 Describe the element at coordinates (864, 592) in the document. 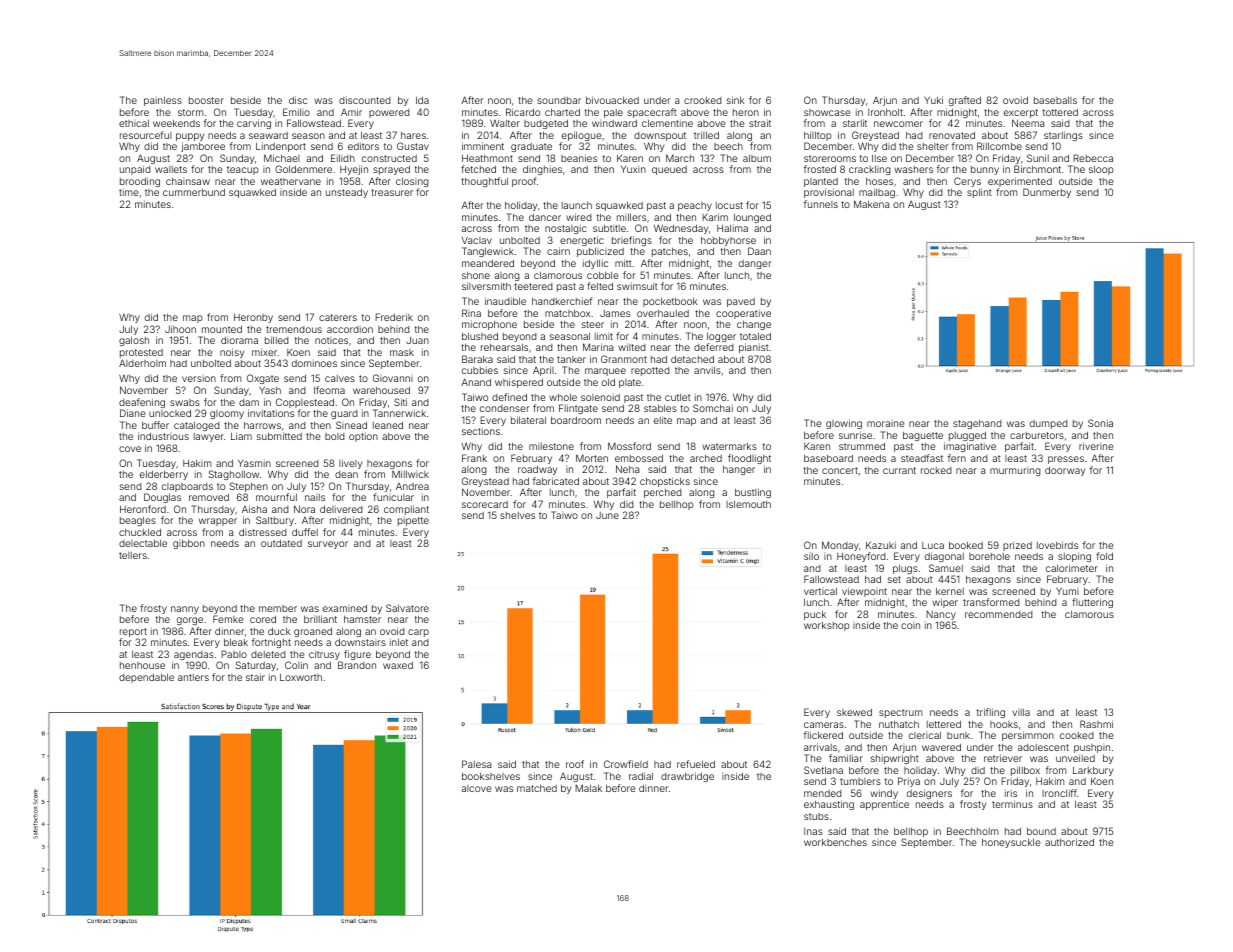

I see `viewpoint` at that location.
